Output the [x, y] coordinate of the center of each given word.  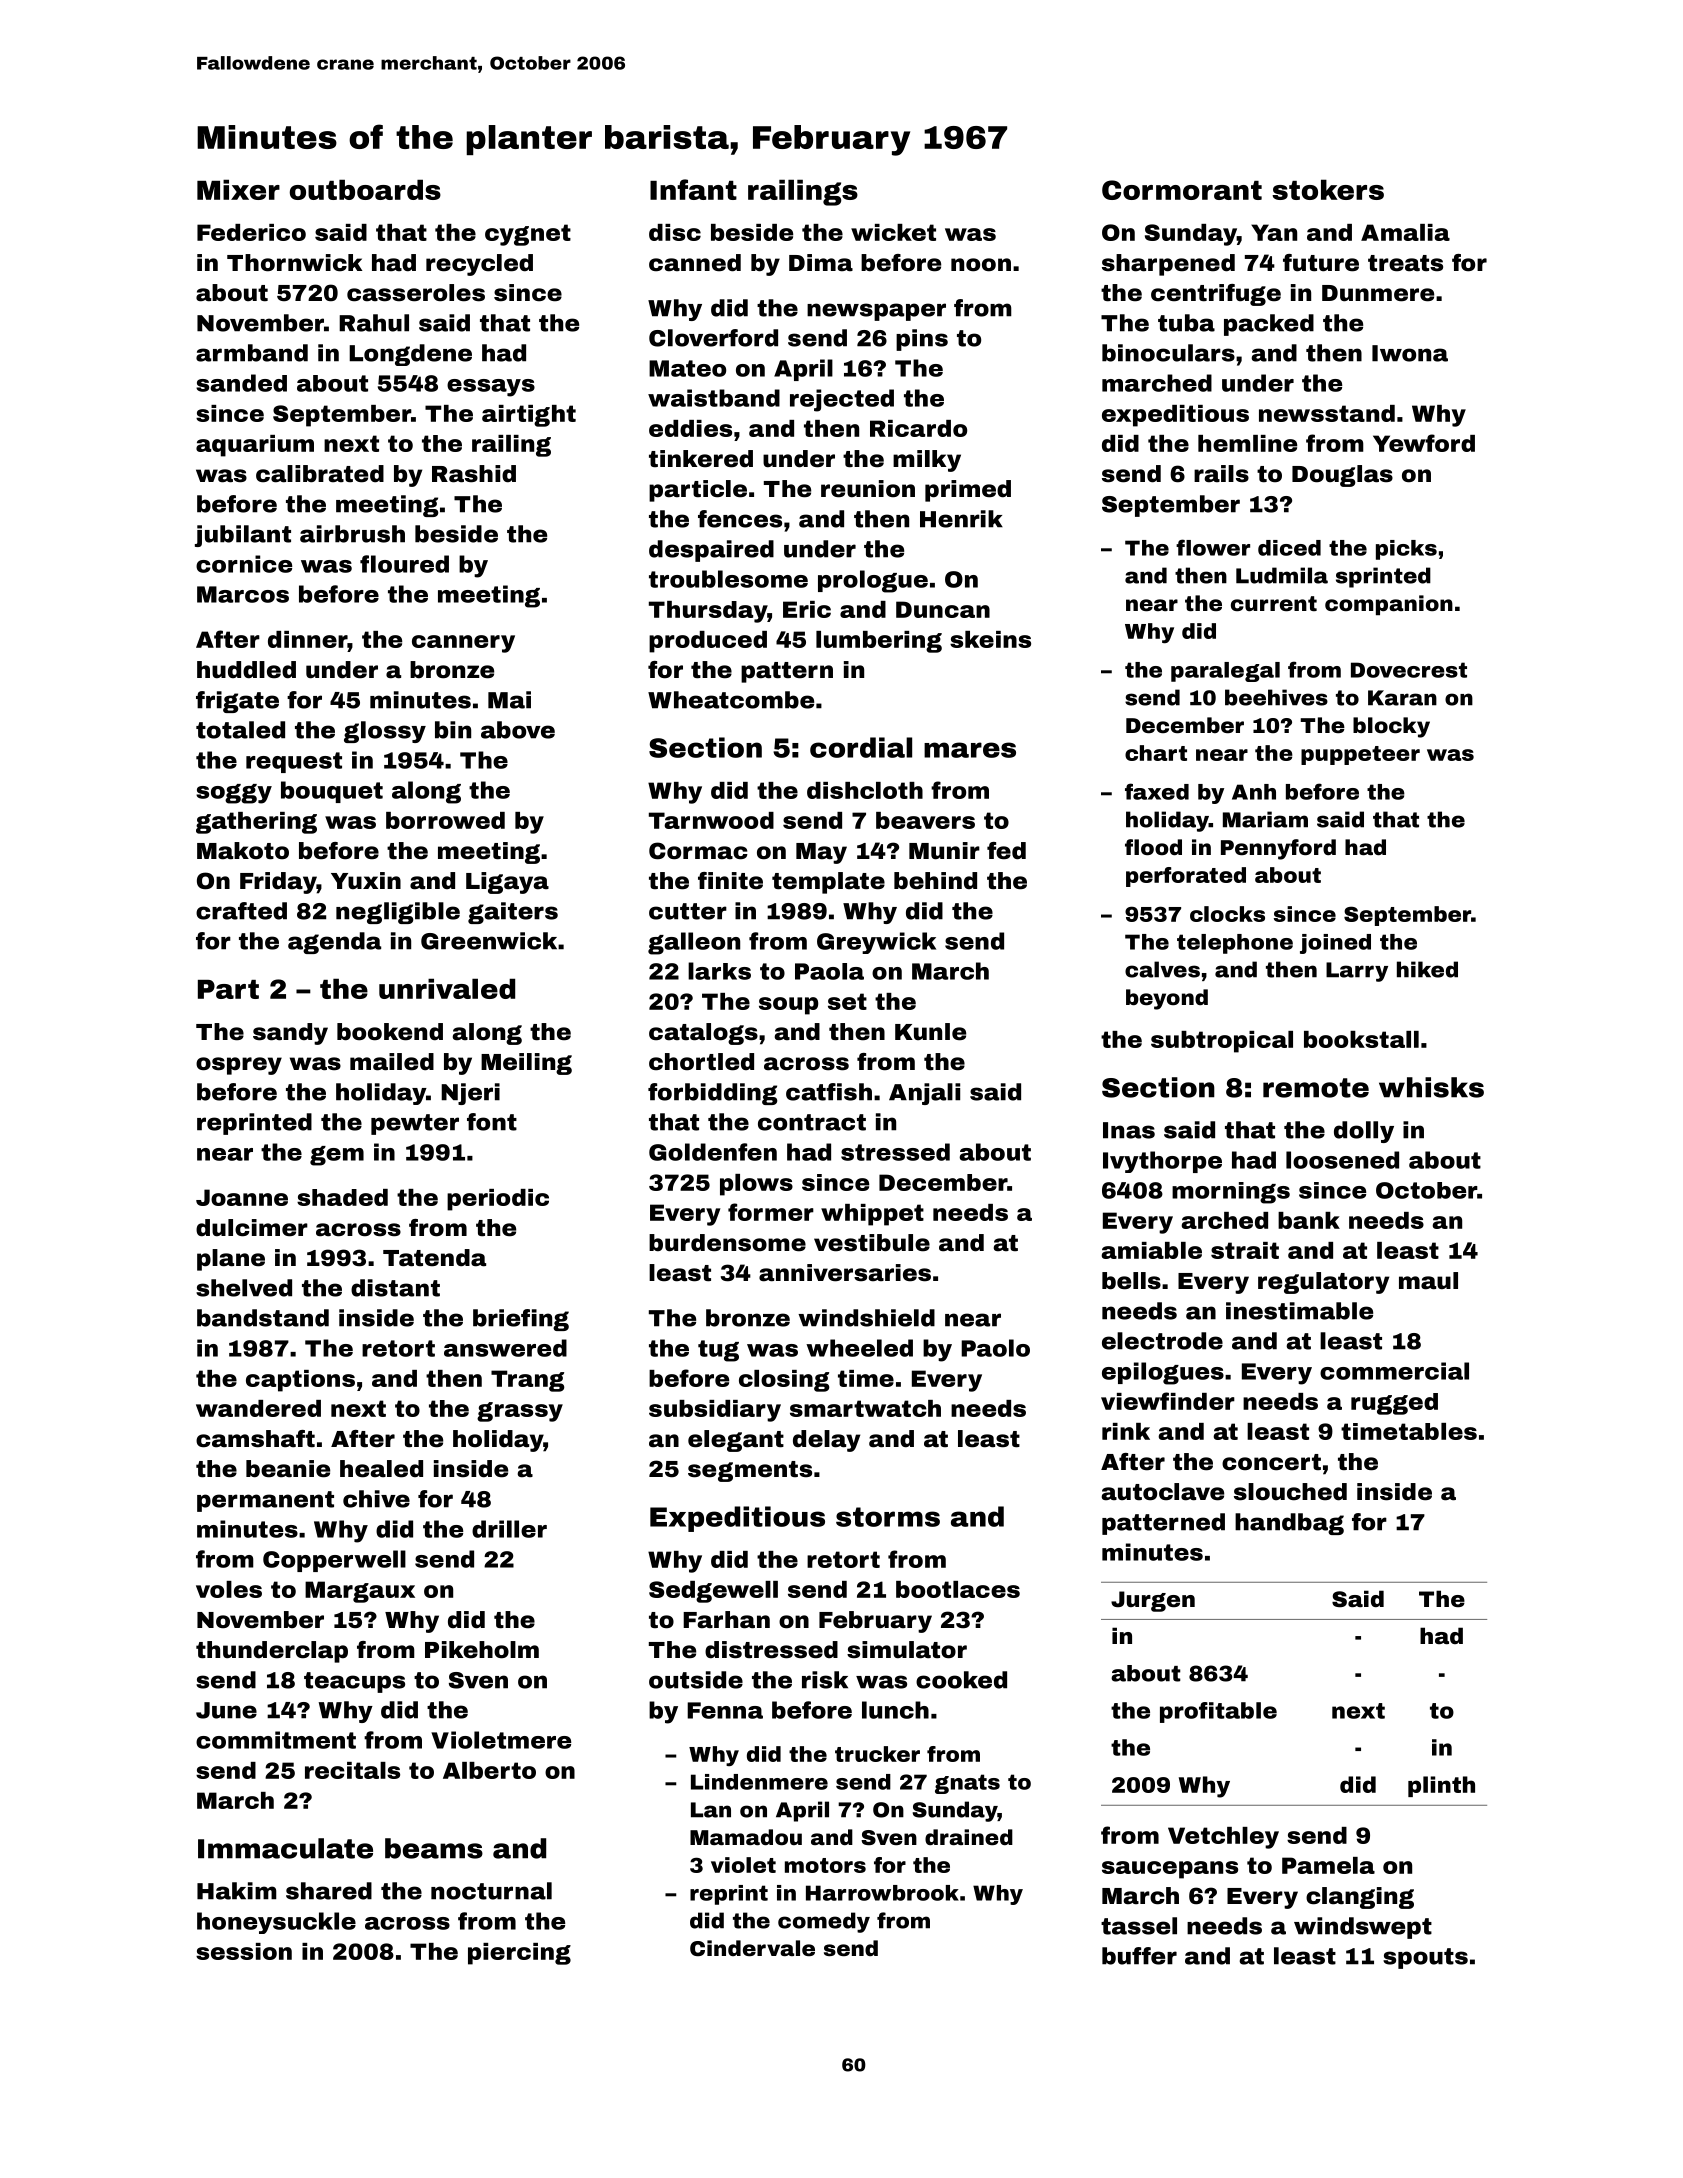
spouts [1425, 1958]
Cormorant [1182, 190]
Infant [693, 189]
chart [1156, 753]
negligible [398, 913]
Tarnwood [711, 820]
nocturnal [491, 1891]
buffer [1139, 1956]
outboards [365, 189]
